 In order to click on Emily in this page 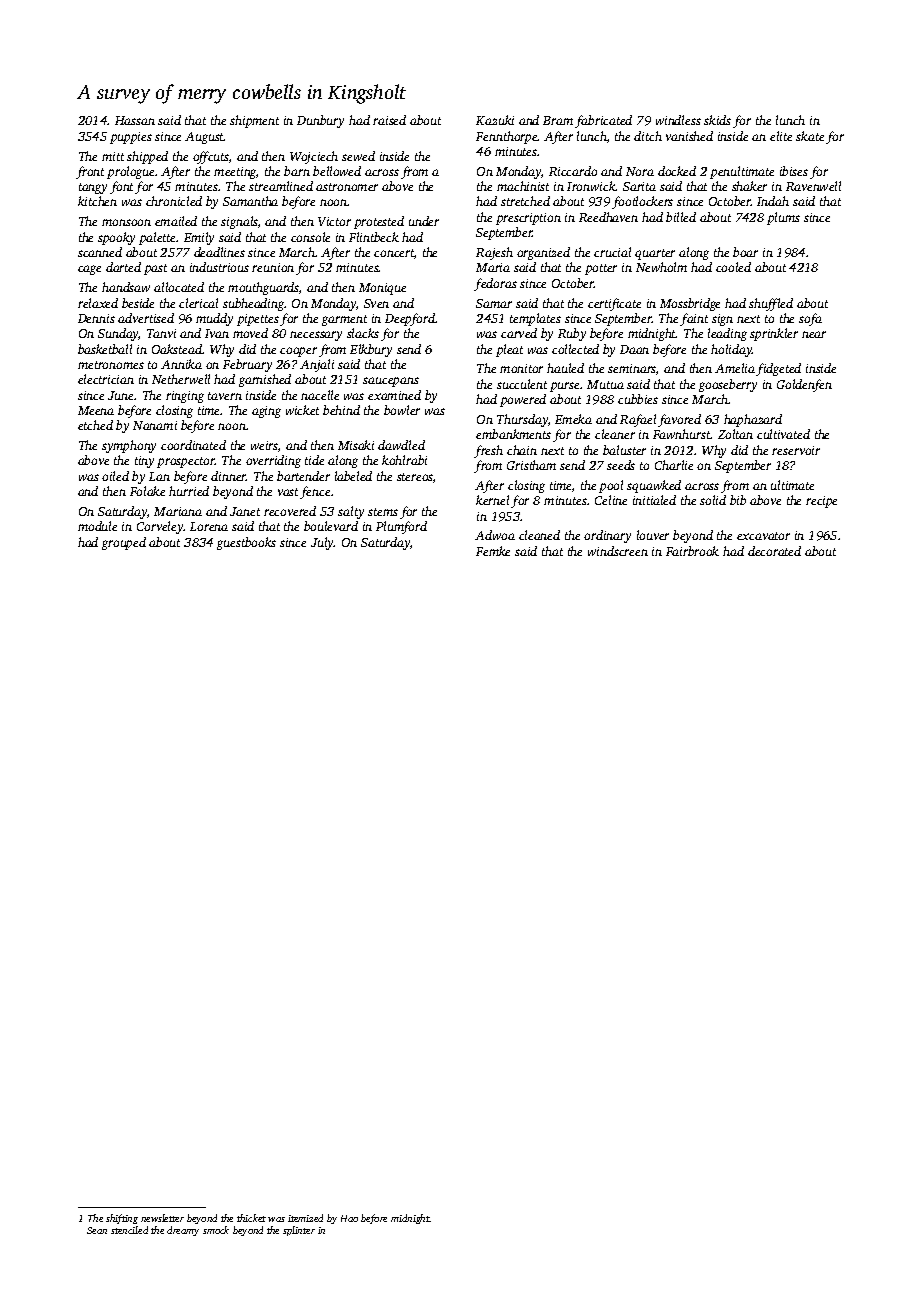, I will do `click(199, 238)`.
